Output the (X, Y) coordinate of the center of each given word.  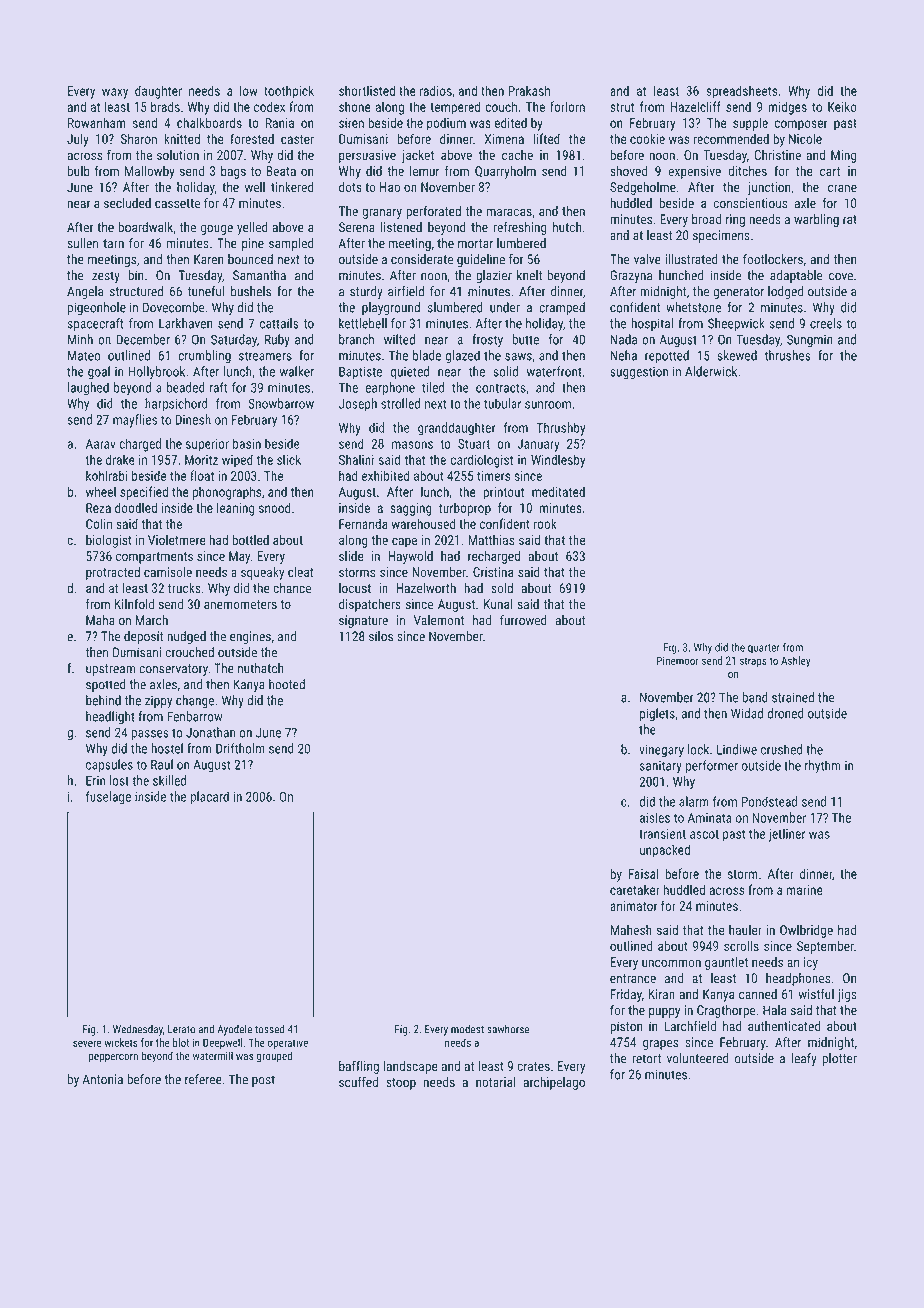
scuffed (358, 1081)
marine (805, 890)
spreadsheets (741, 92)
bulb (79, 171)
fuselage (108, 798)
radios (436, 90)
